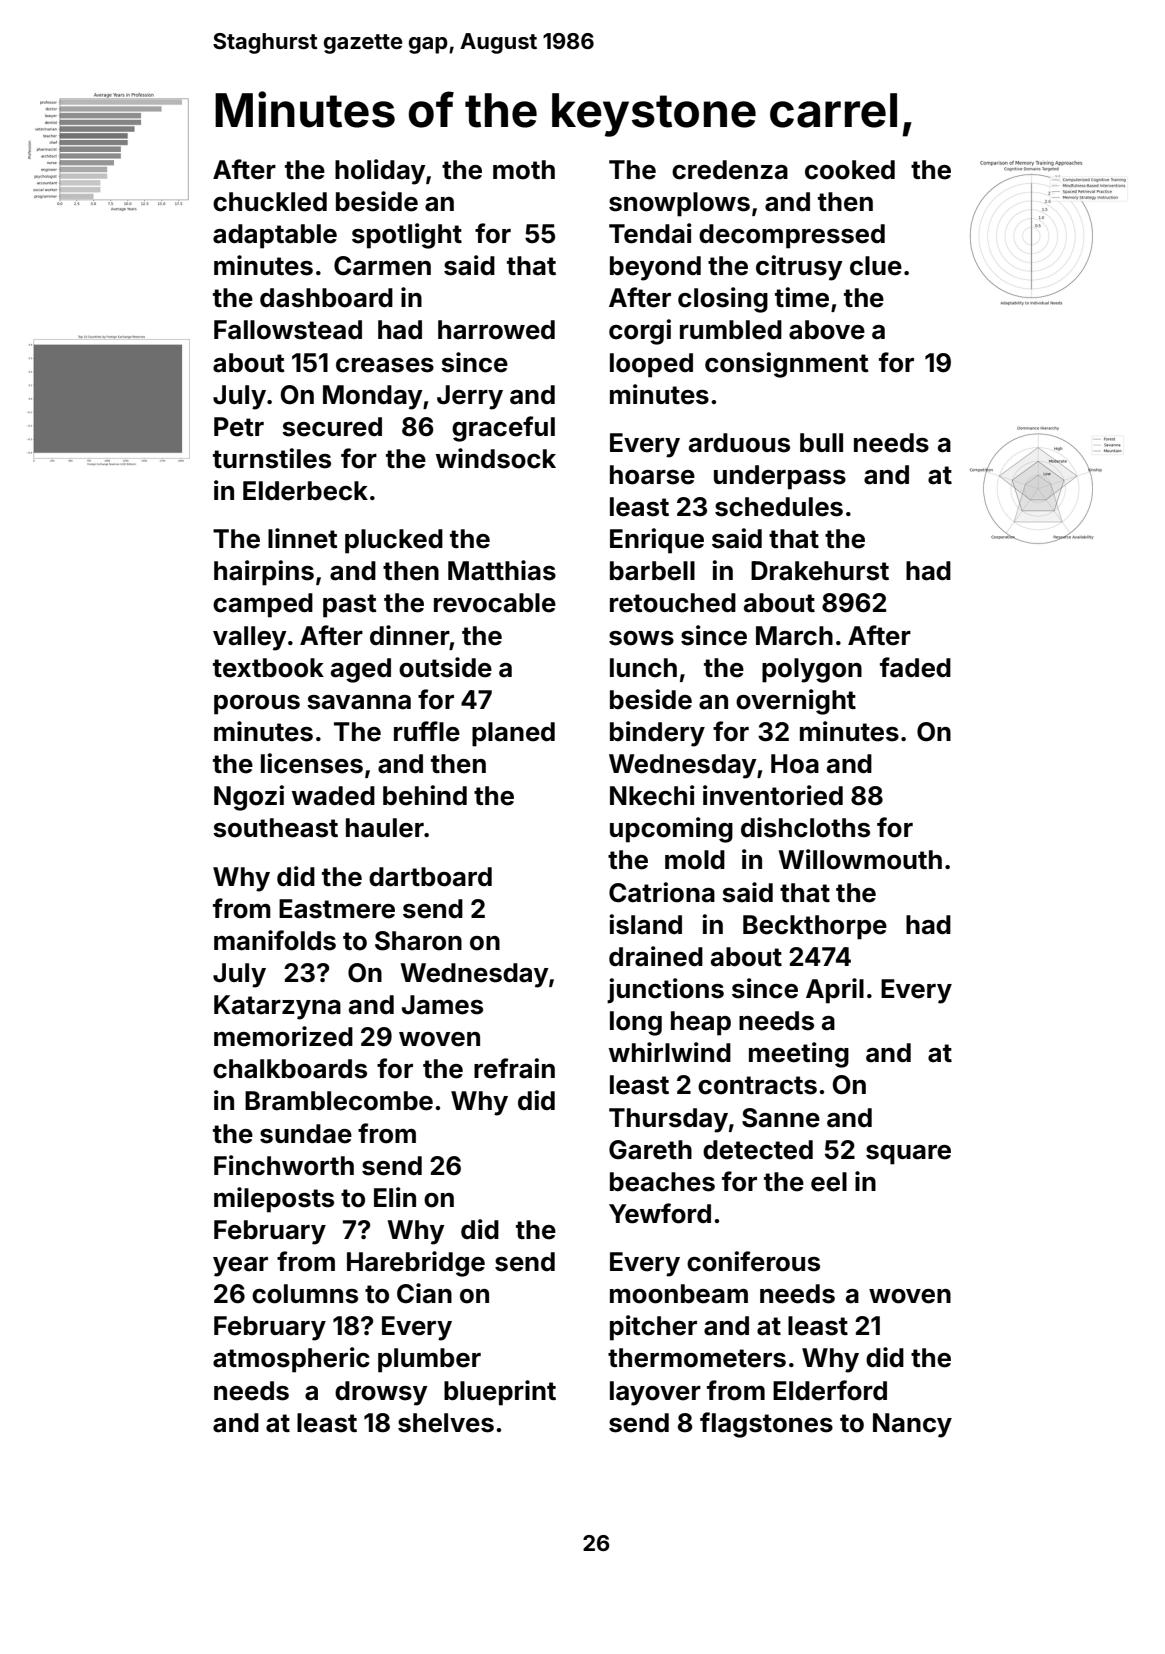  I want to click on chuckled, so click(270, 202).
